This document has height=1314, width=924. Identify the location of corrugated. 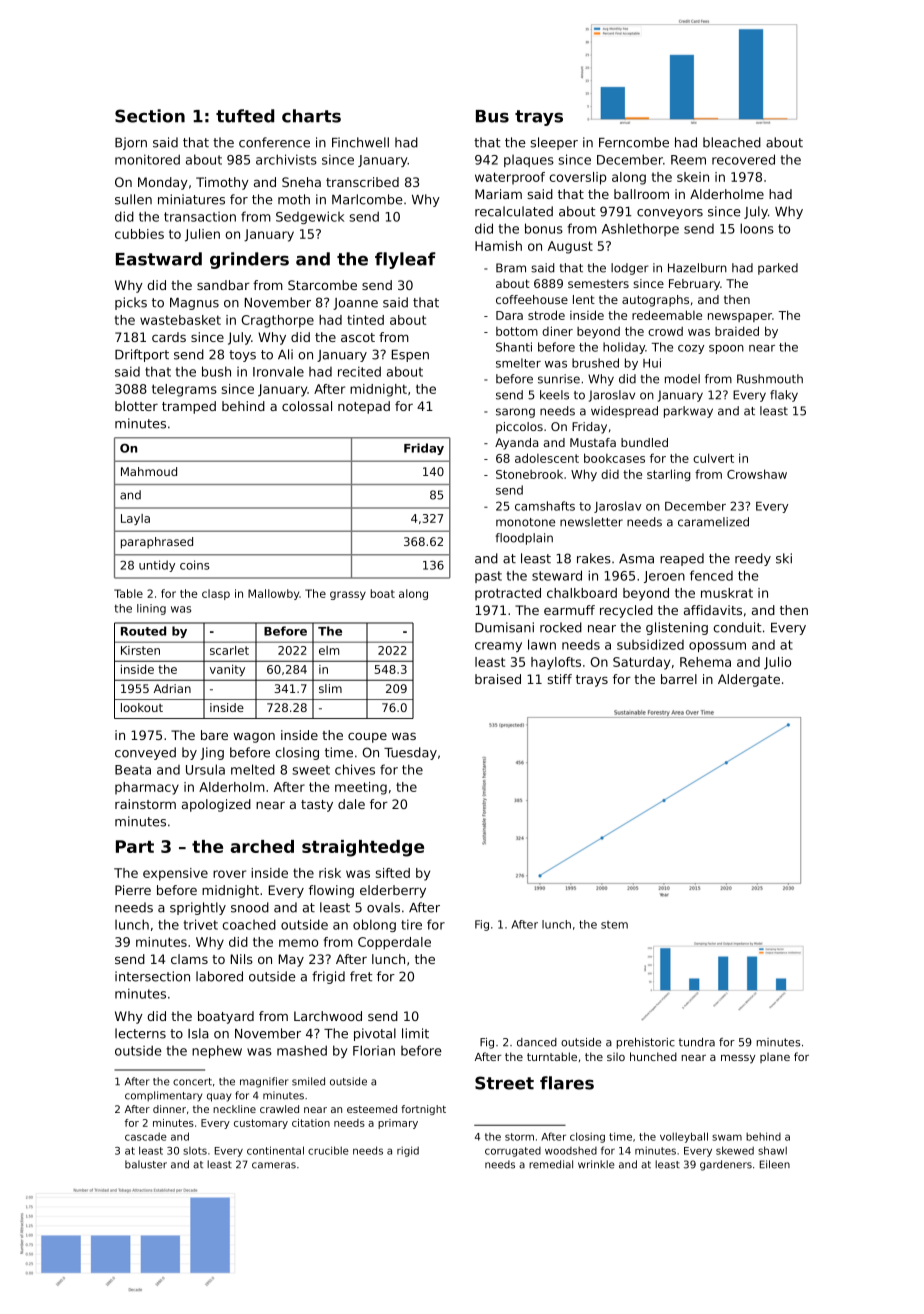
(513, 1152).
